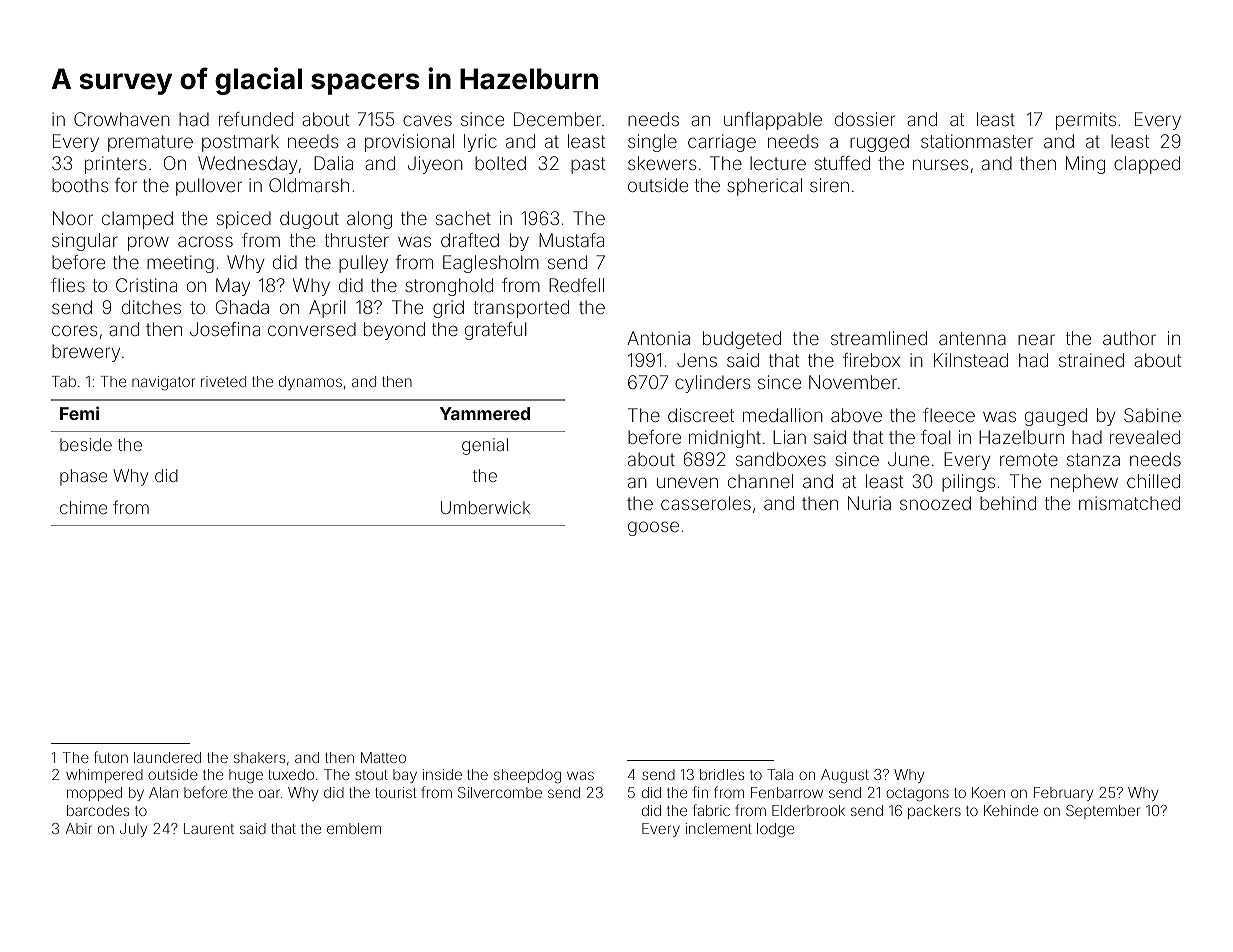 Image resolution: width=1233 pixels, height=952 pixels. I want to click on mismatched, so click(1129, 503).
